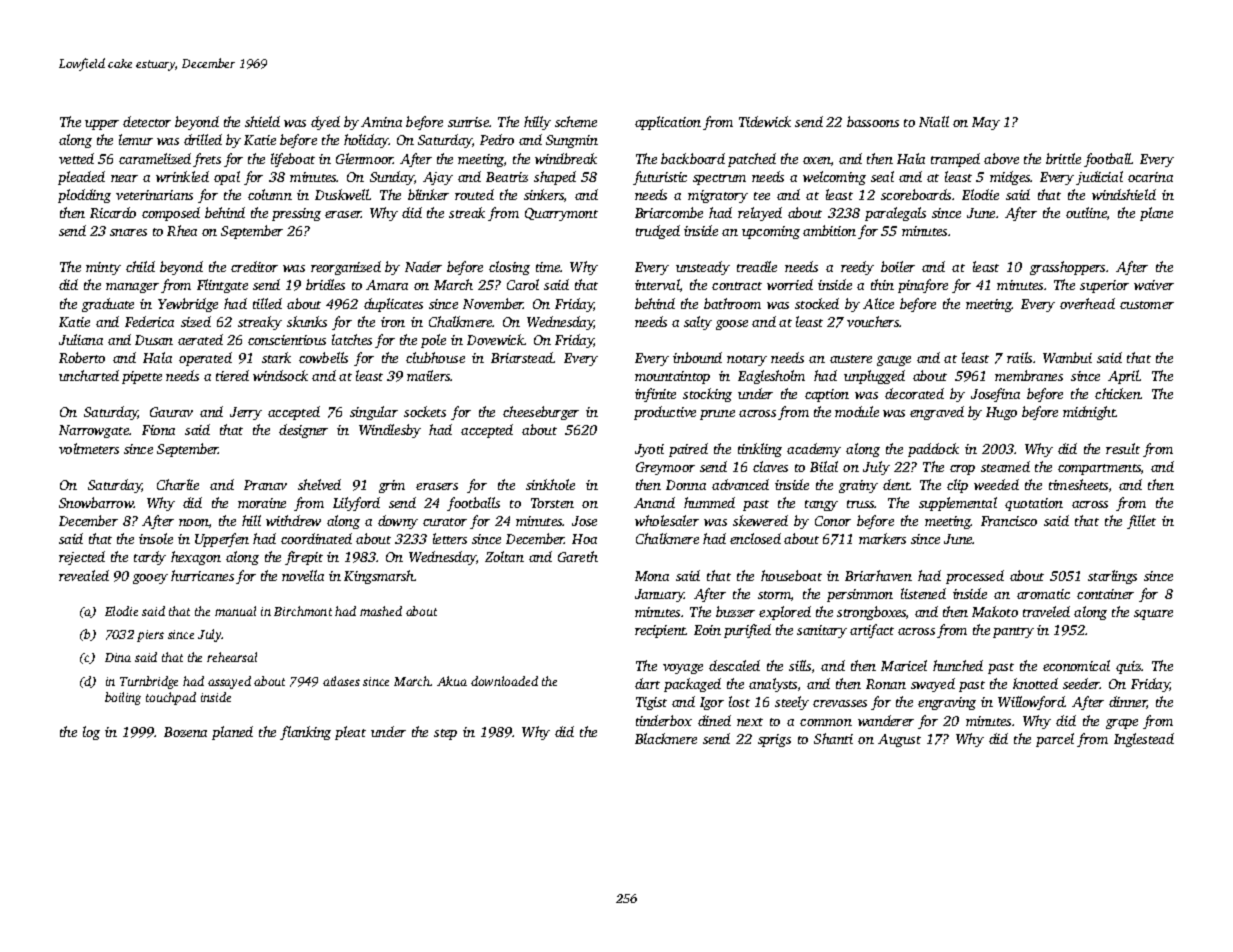  I want to click on Tidewick, so click(765, 121).
